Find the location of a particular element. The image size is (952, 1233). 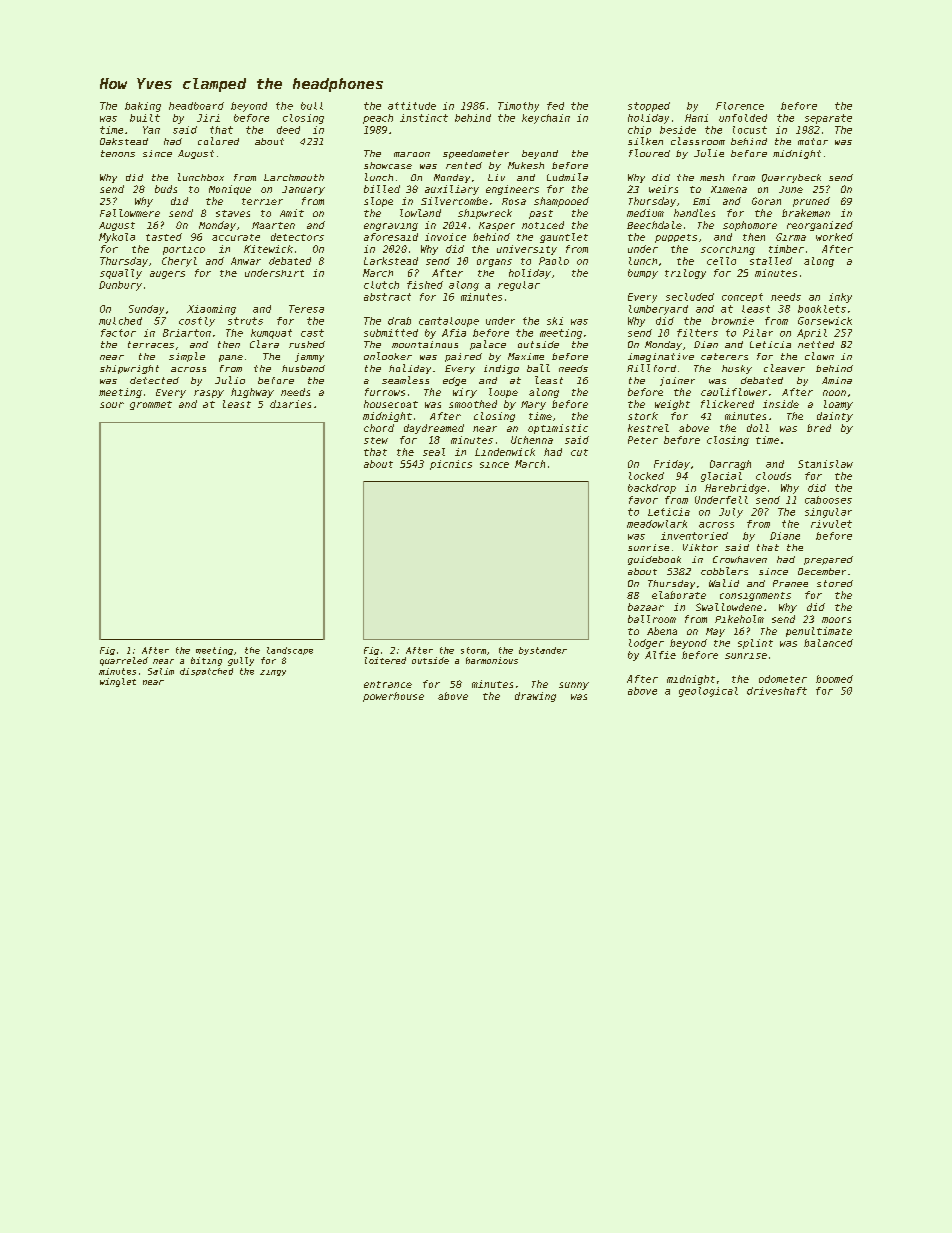

cobblers is located at coordinates (724, 571).
